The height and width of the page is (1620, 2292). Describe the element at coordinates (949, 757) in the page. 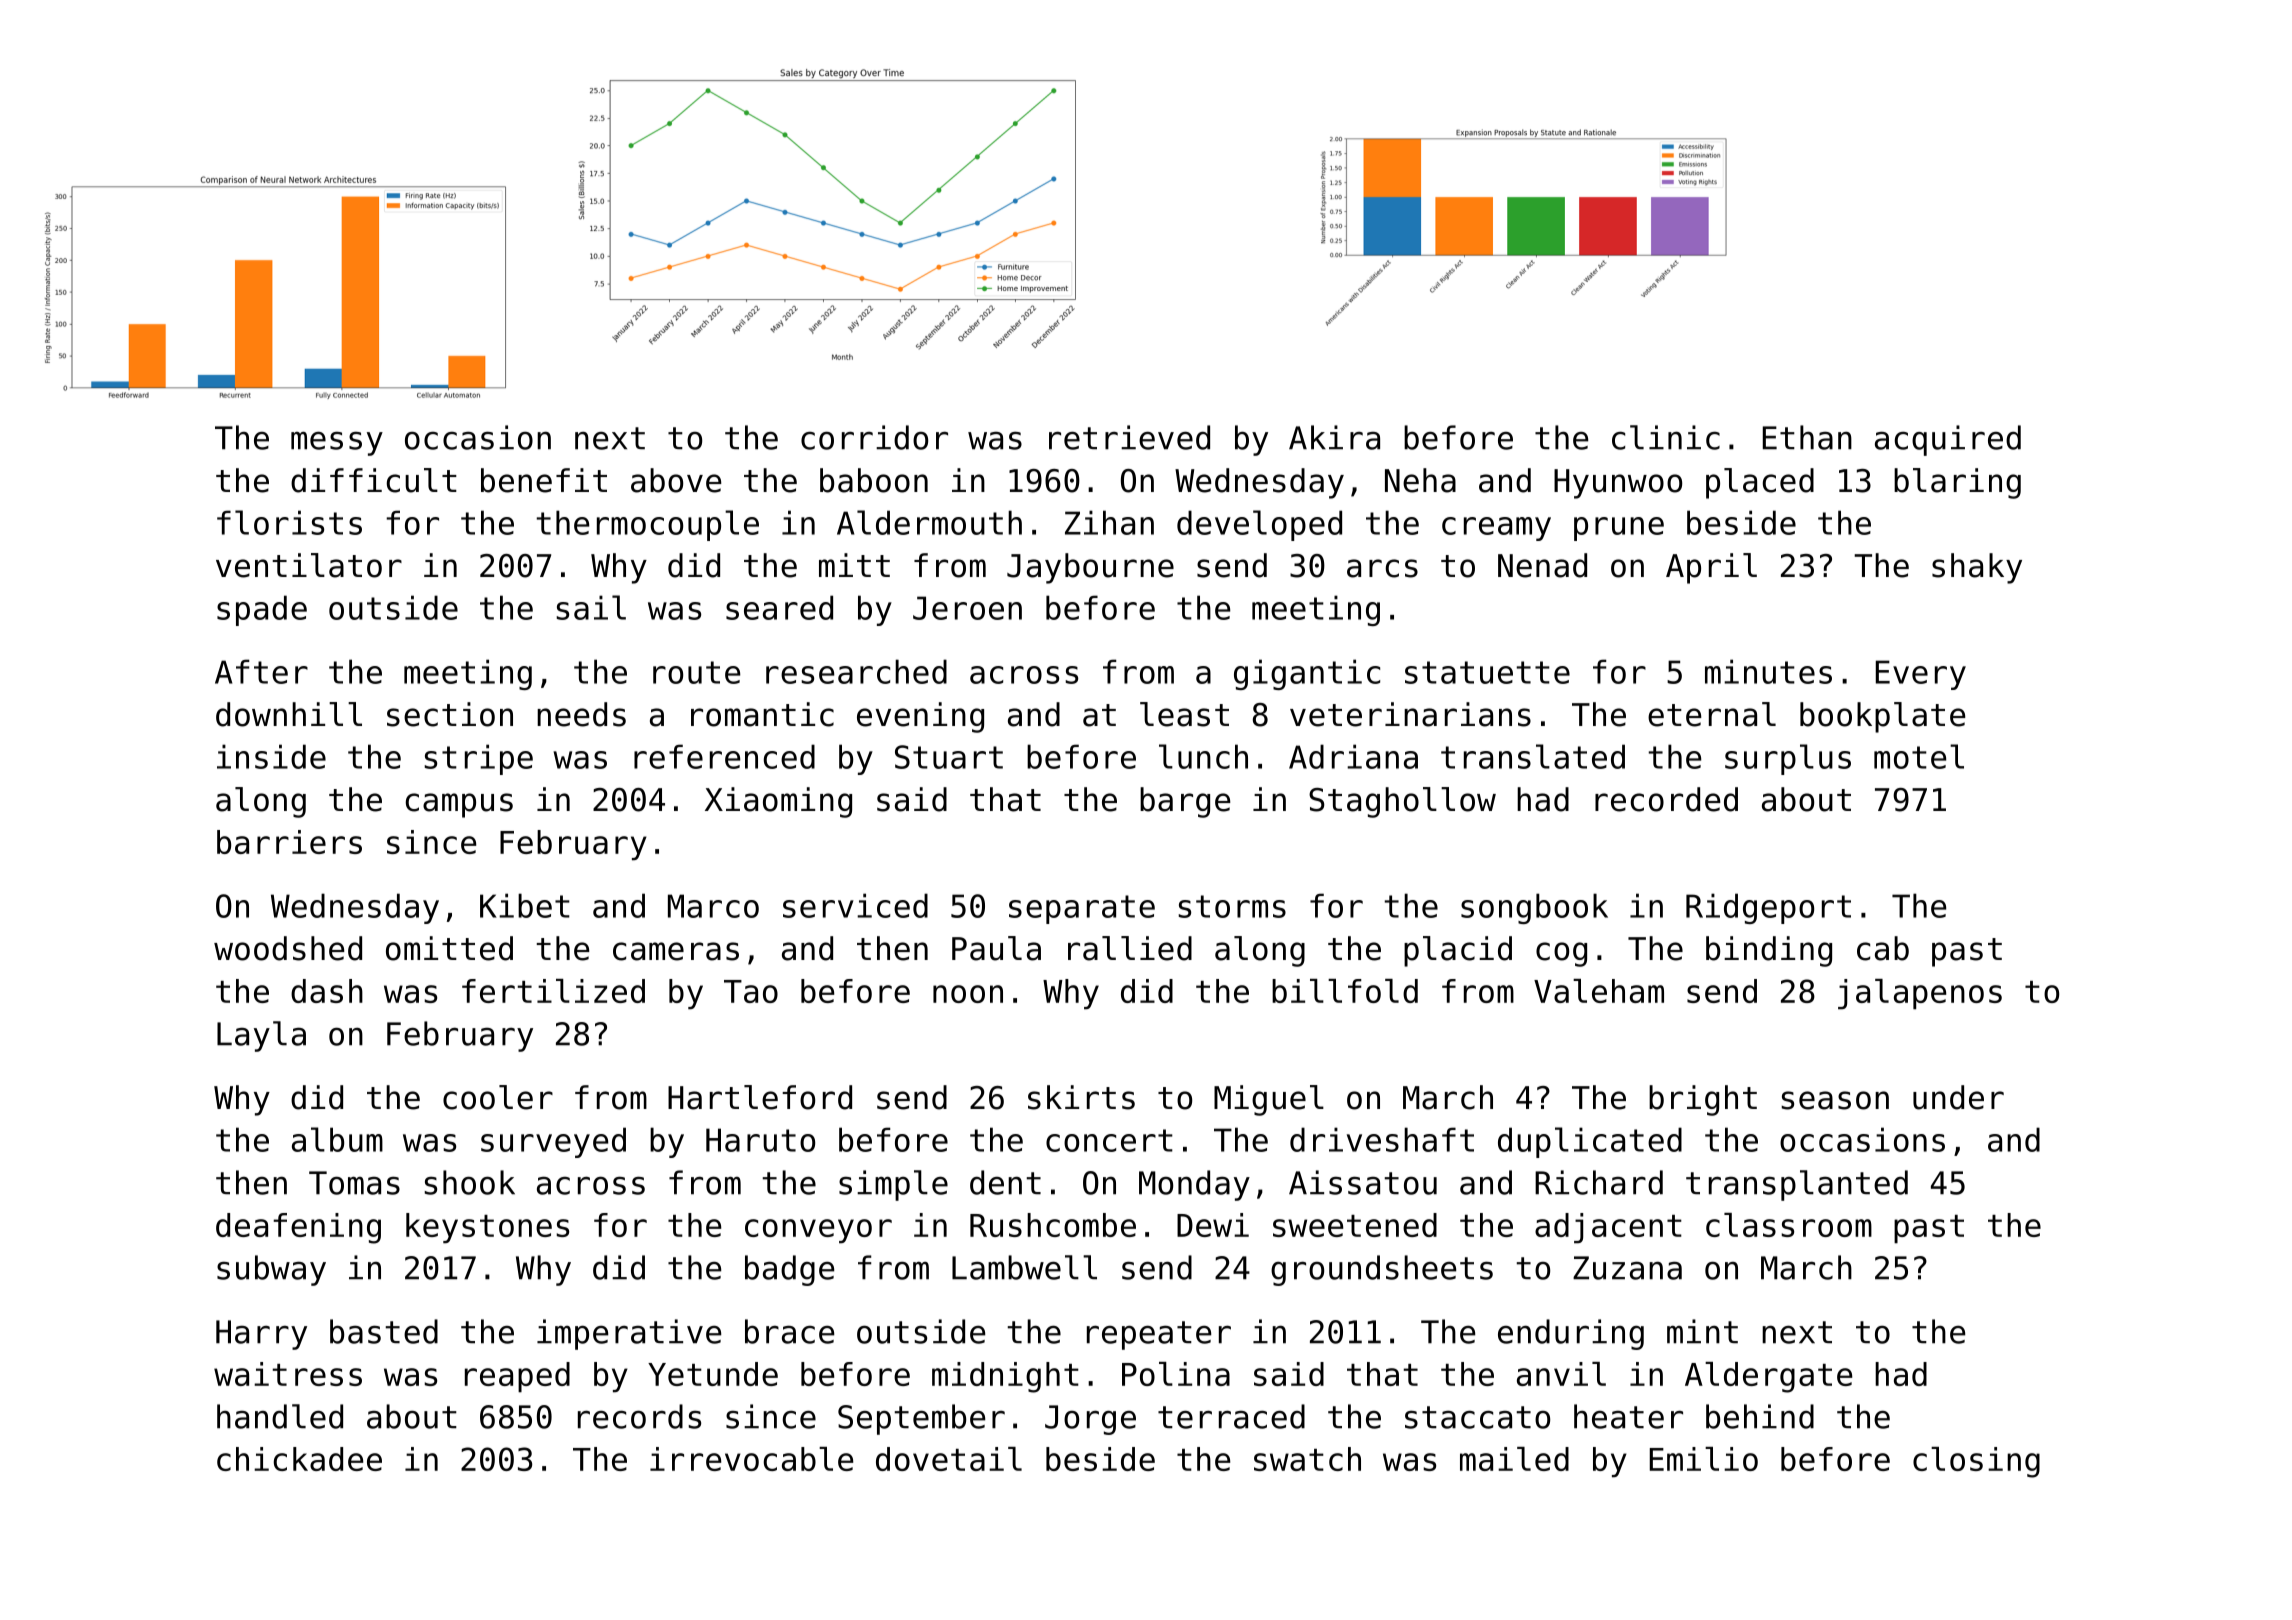

I see `Stuart` at that location.
